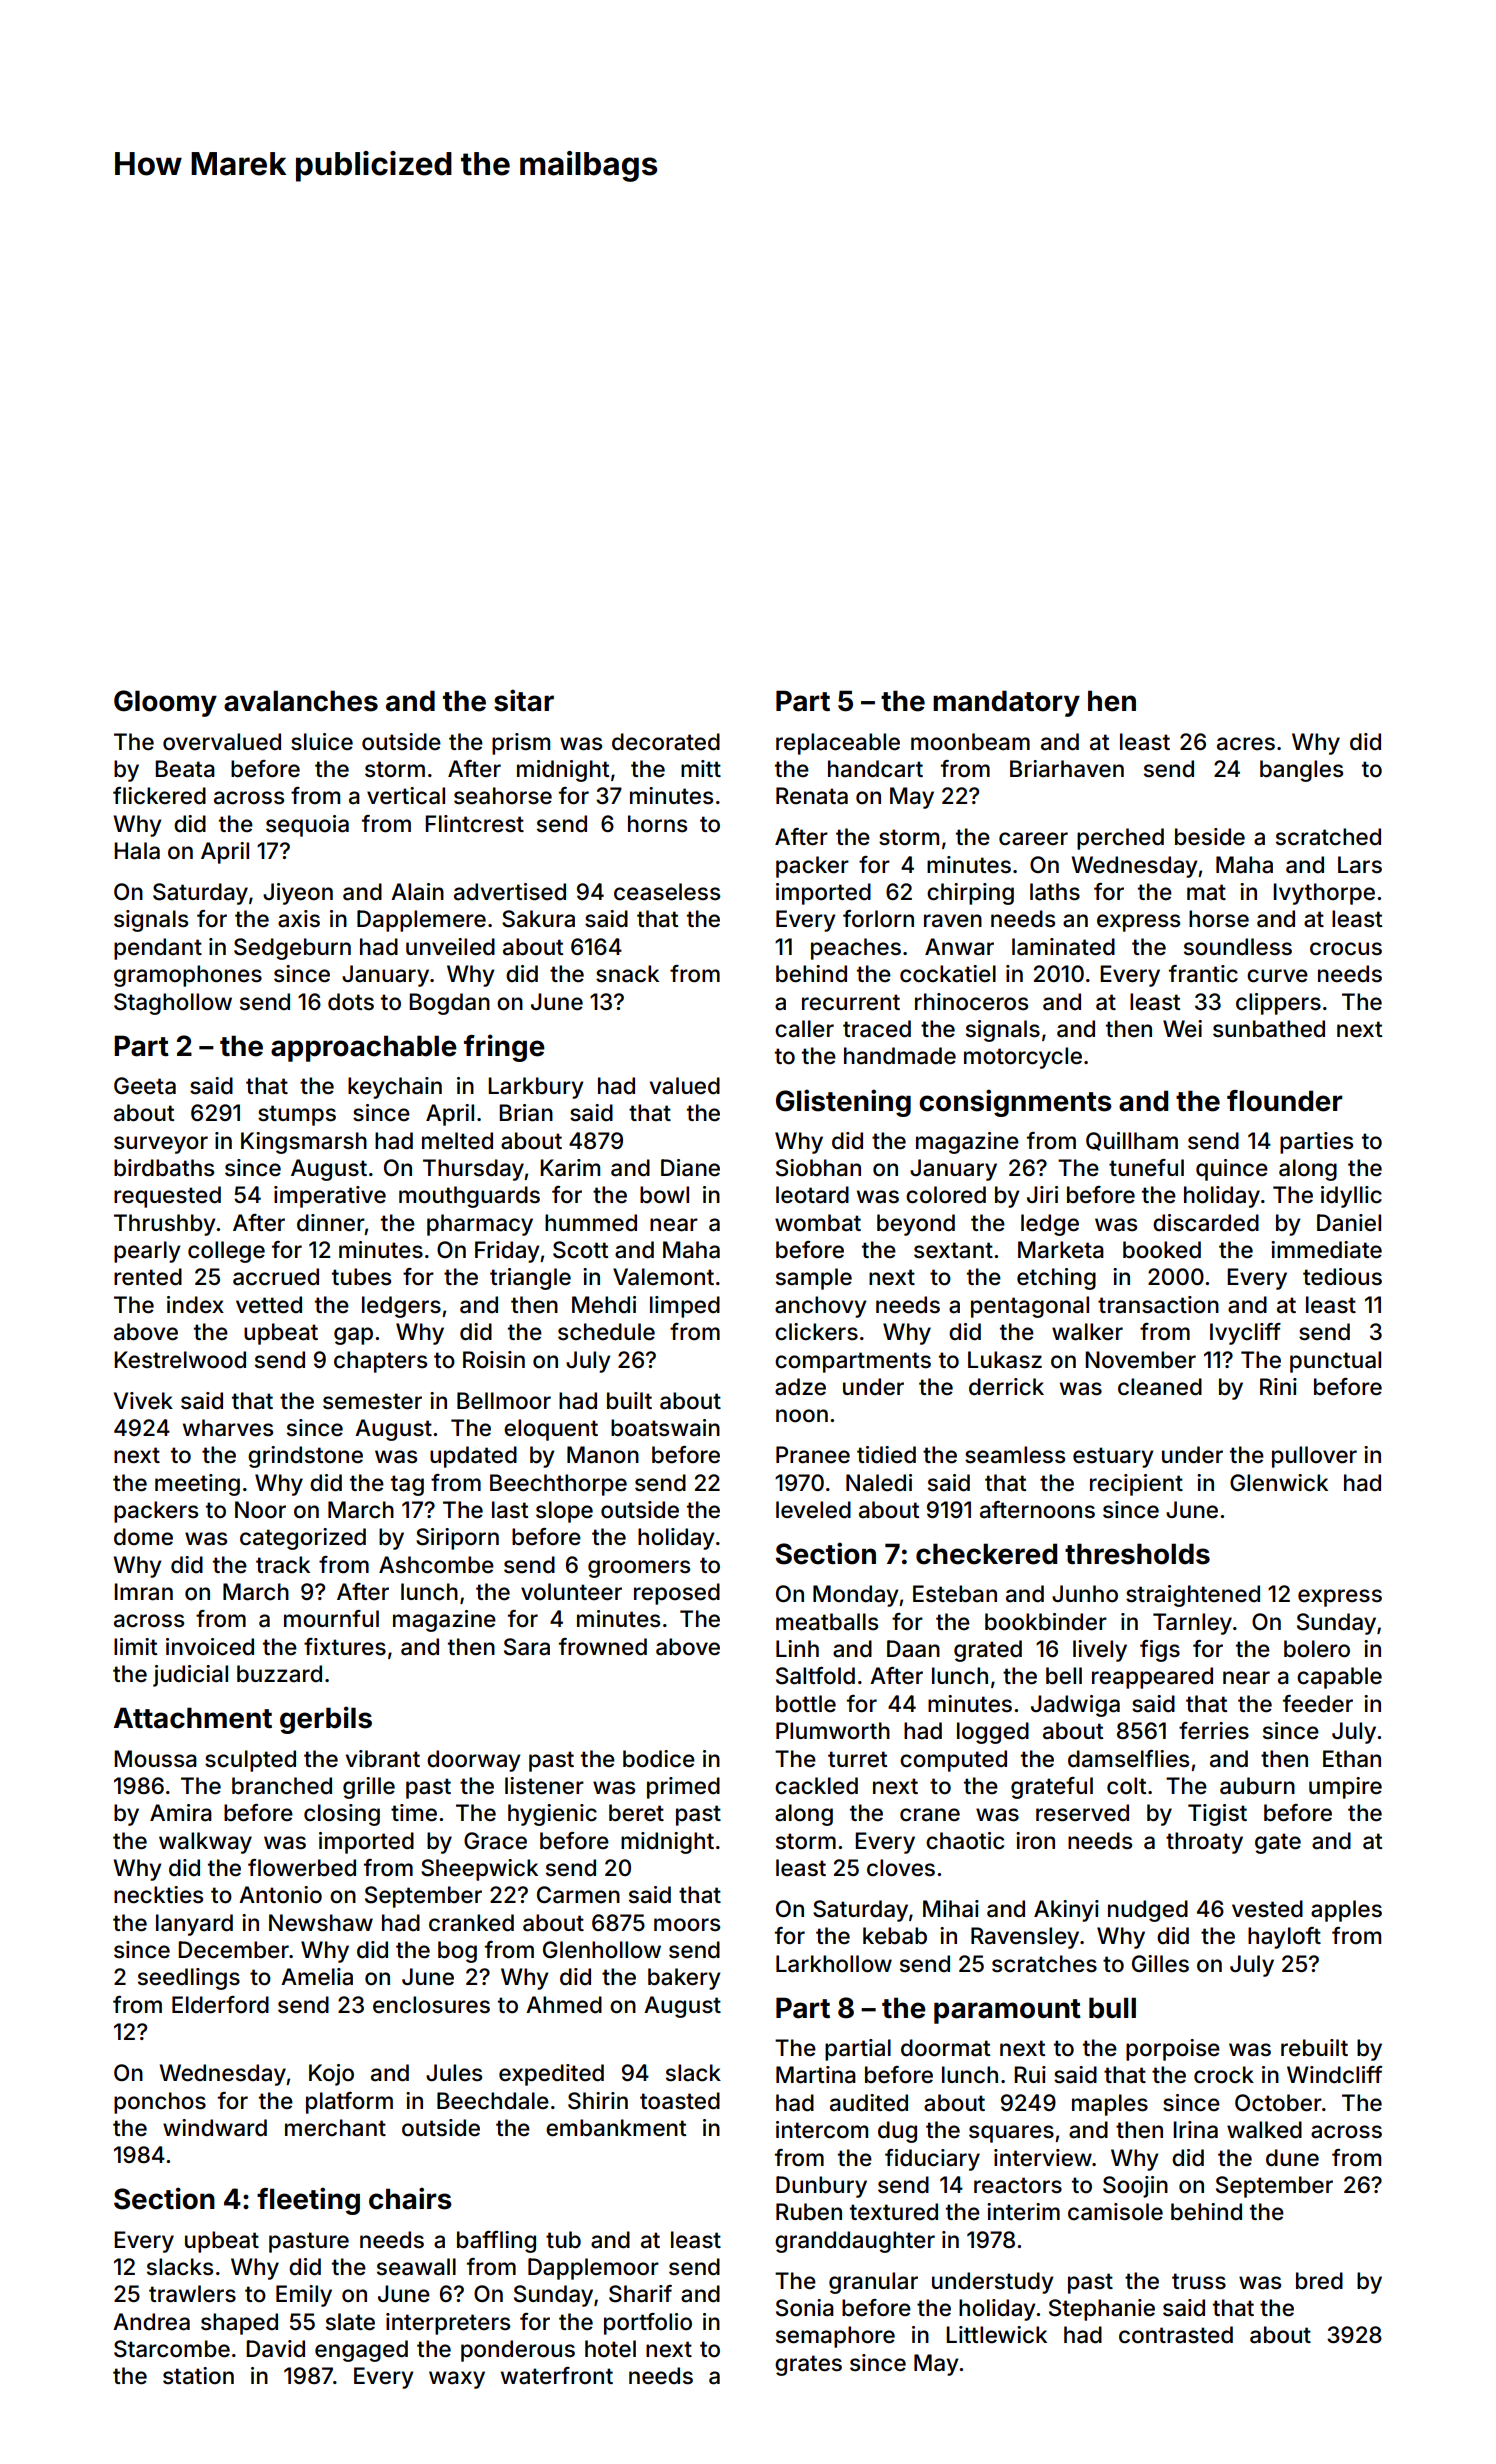 This screenshot has height=2464, width=1496. Describe the element at coordinates (1063, 947) in the screenshot. I see `laminated` at that location.
